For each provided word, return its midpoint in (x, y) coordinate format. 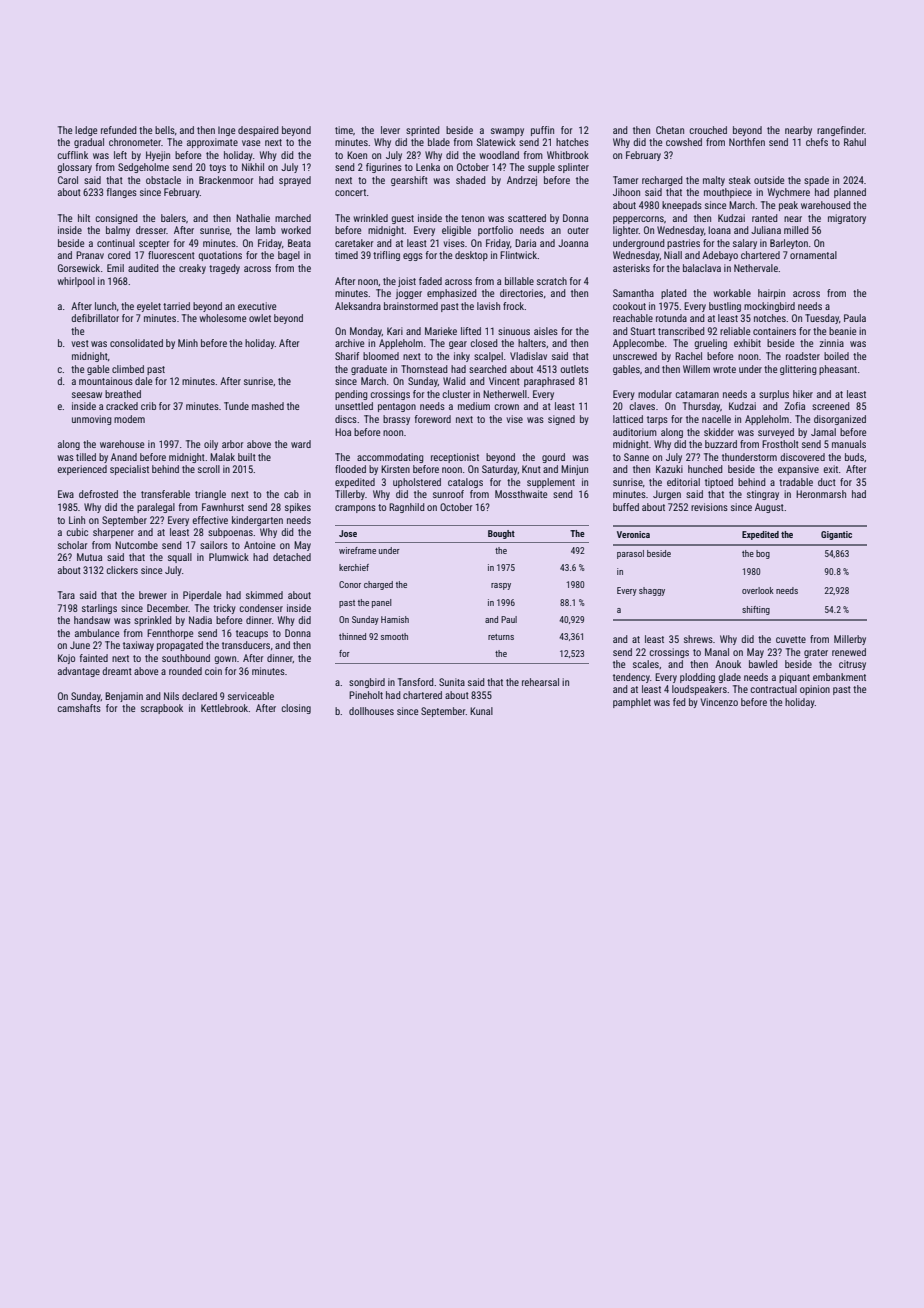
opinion (815, 690)
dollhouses (371, 711)
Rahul (855, 142)
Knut (531, 469)
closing (296, 709)
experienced (82, 470)
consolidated (136, 343)
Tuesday (822, 319)
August (769, 508)
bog (763, 554)
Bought (501, 534)
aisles (546, 331)
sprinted (423, 131)
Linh (77, 520)
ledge (86, 131)
